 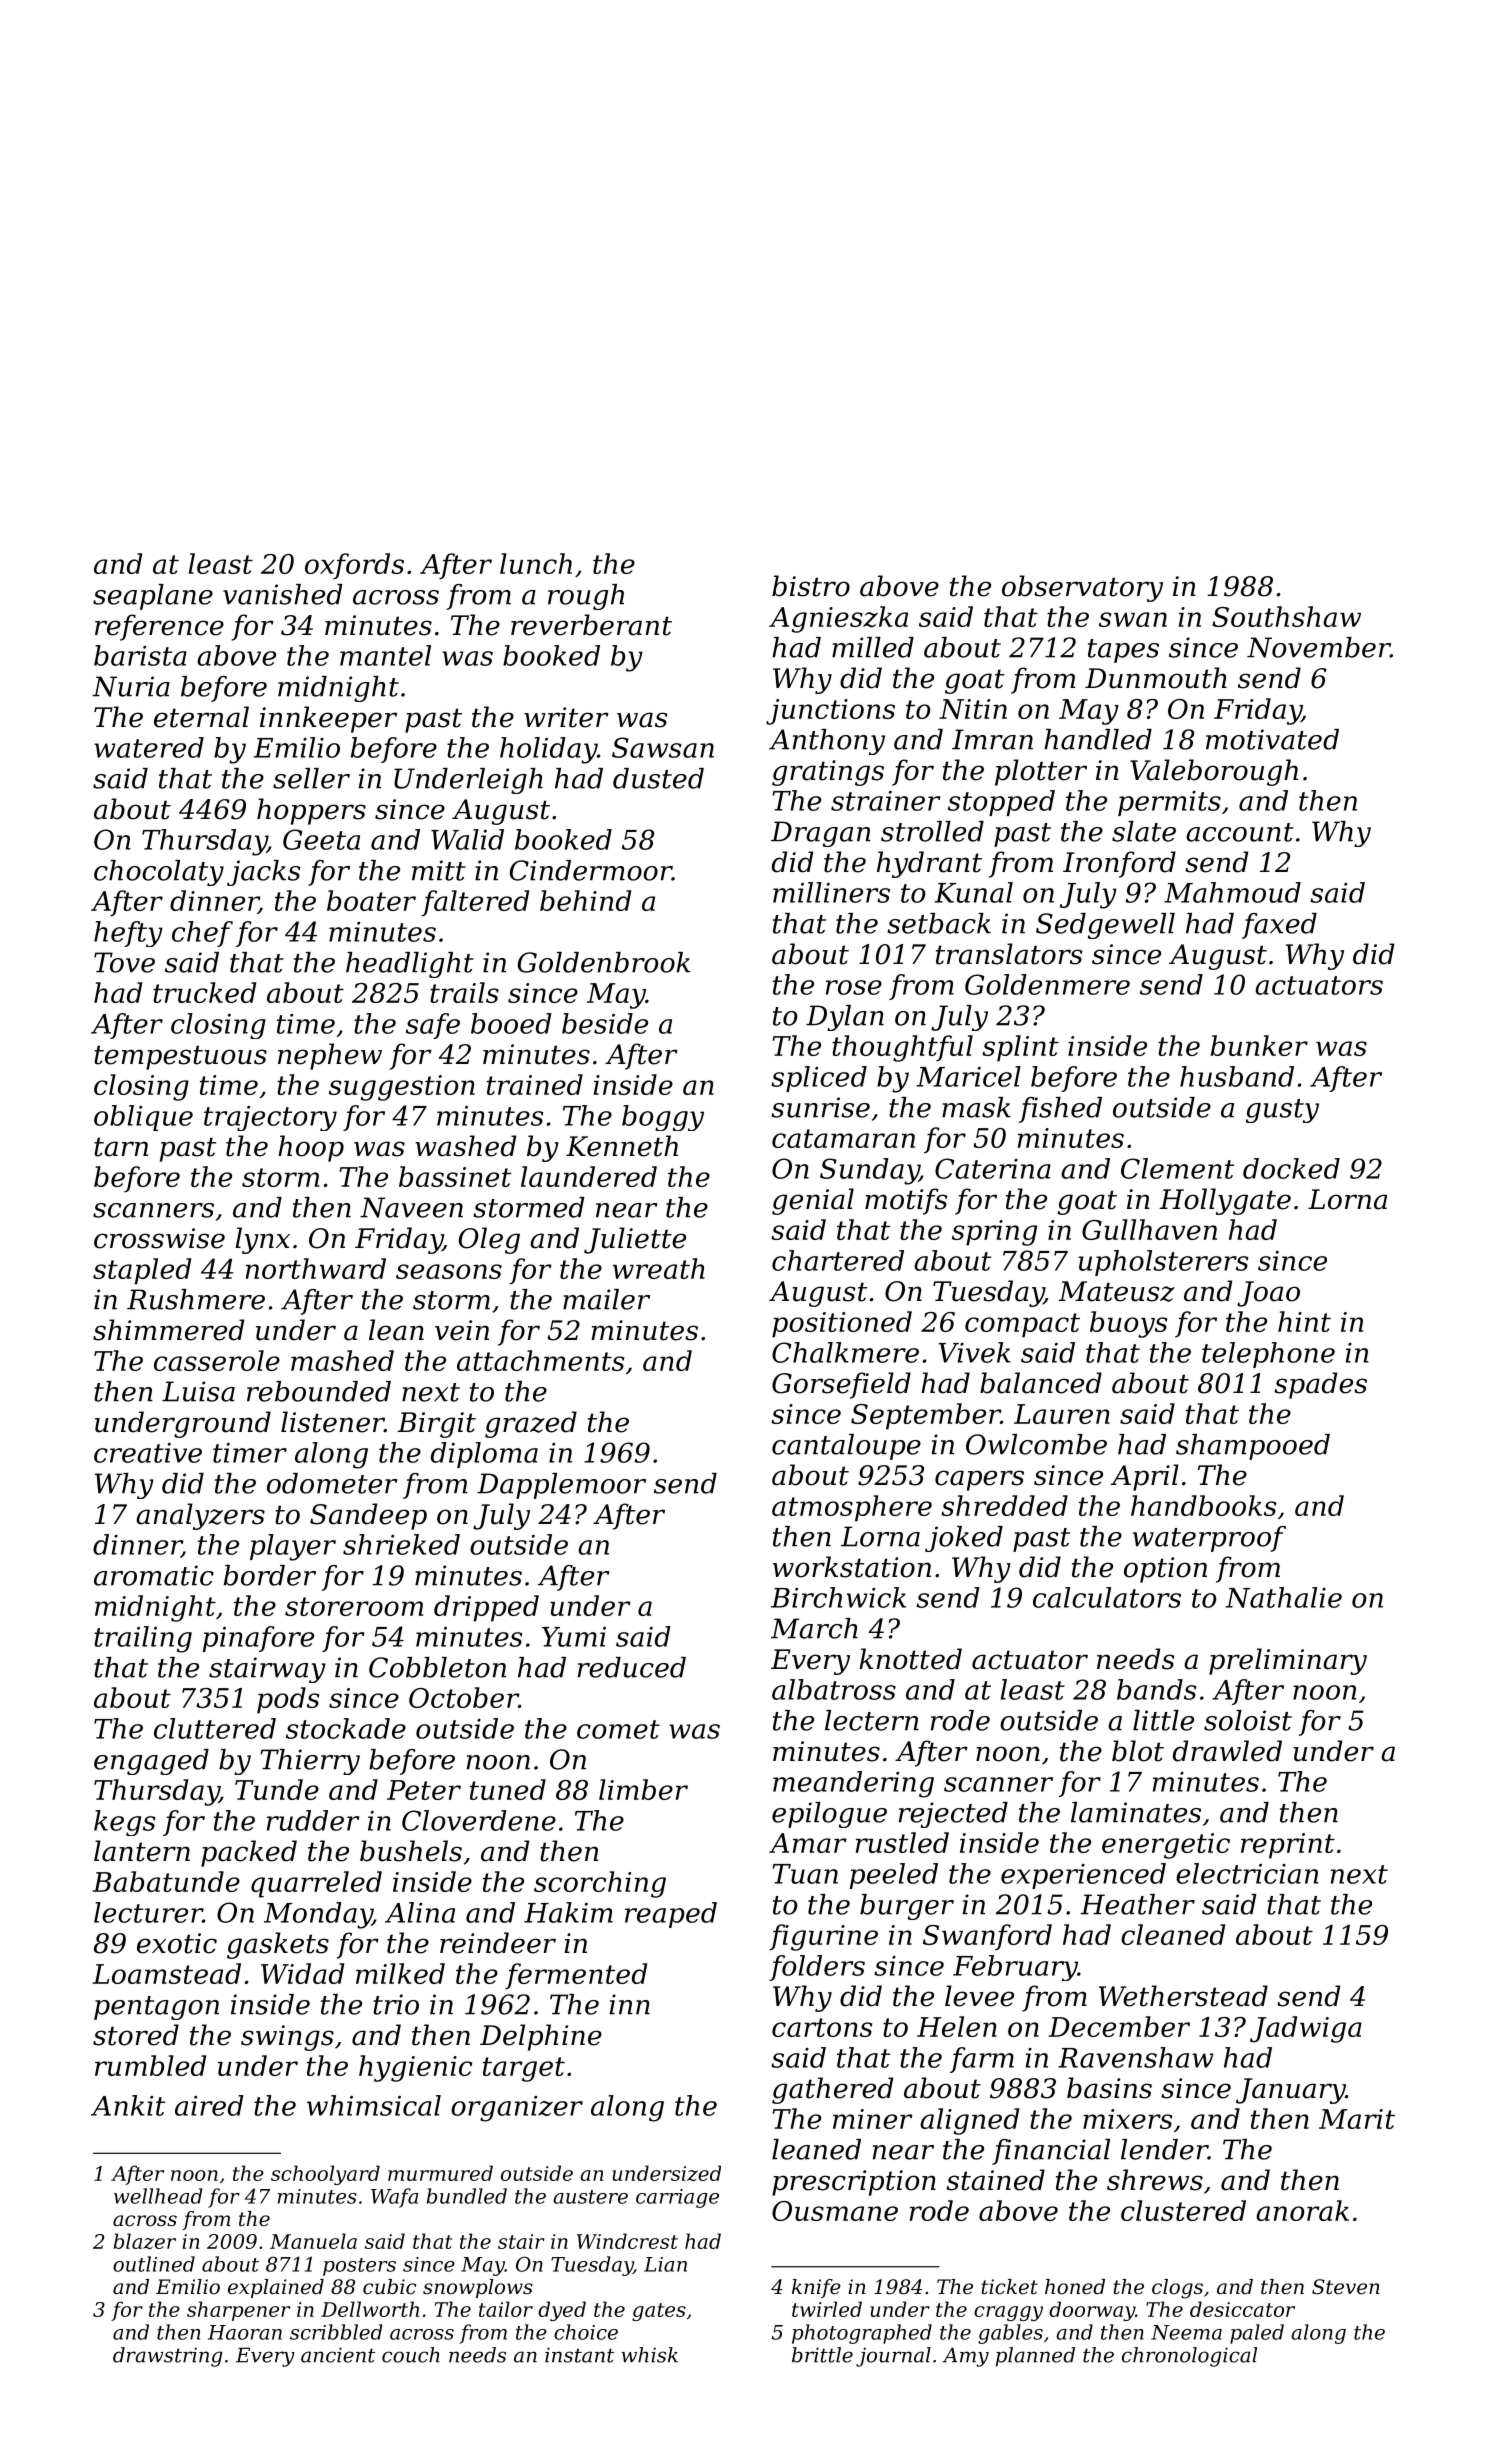 I want to click on whisk, so click(x=649, y=2355).
